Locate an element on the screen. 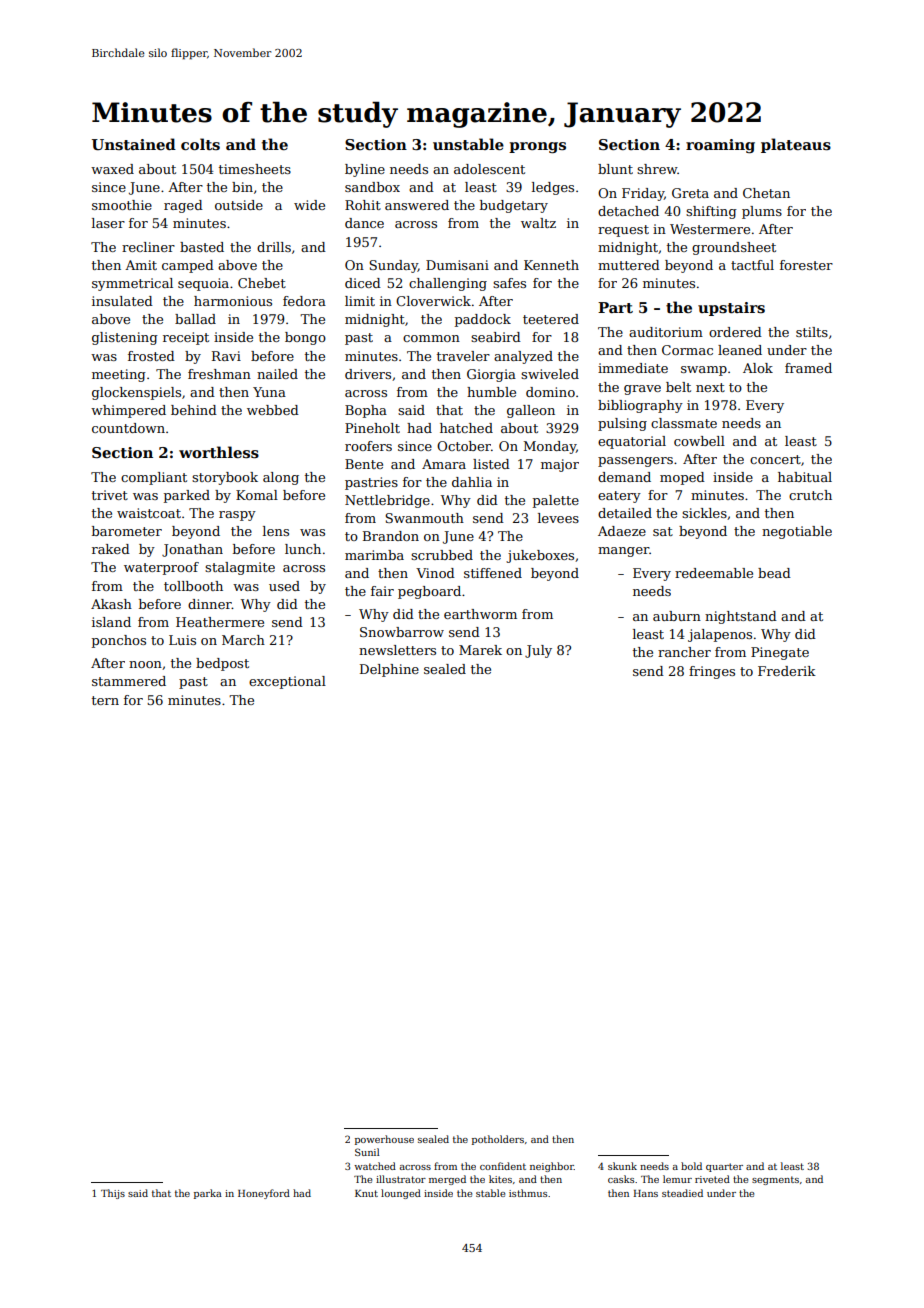  waterproof is located at coordinates (161, 568).
